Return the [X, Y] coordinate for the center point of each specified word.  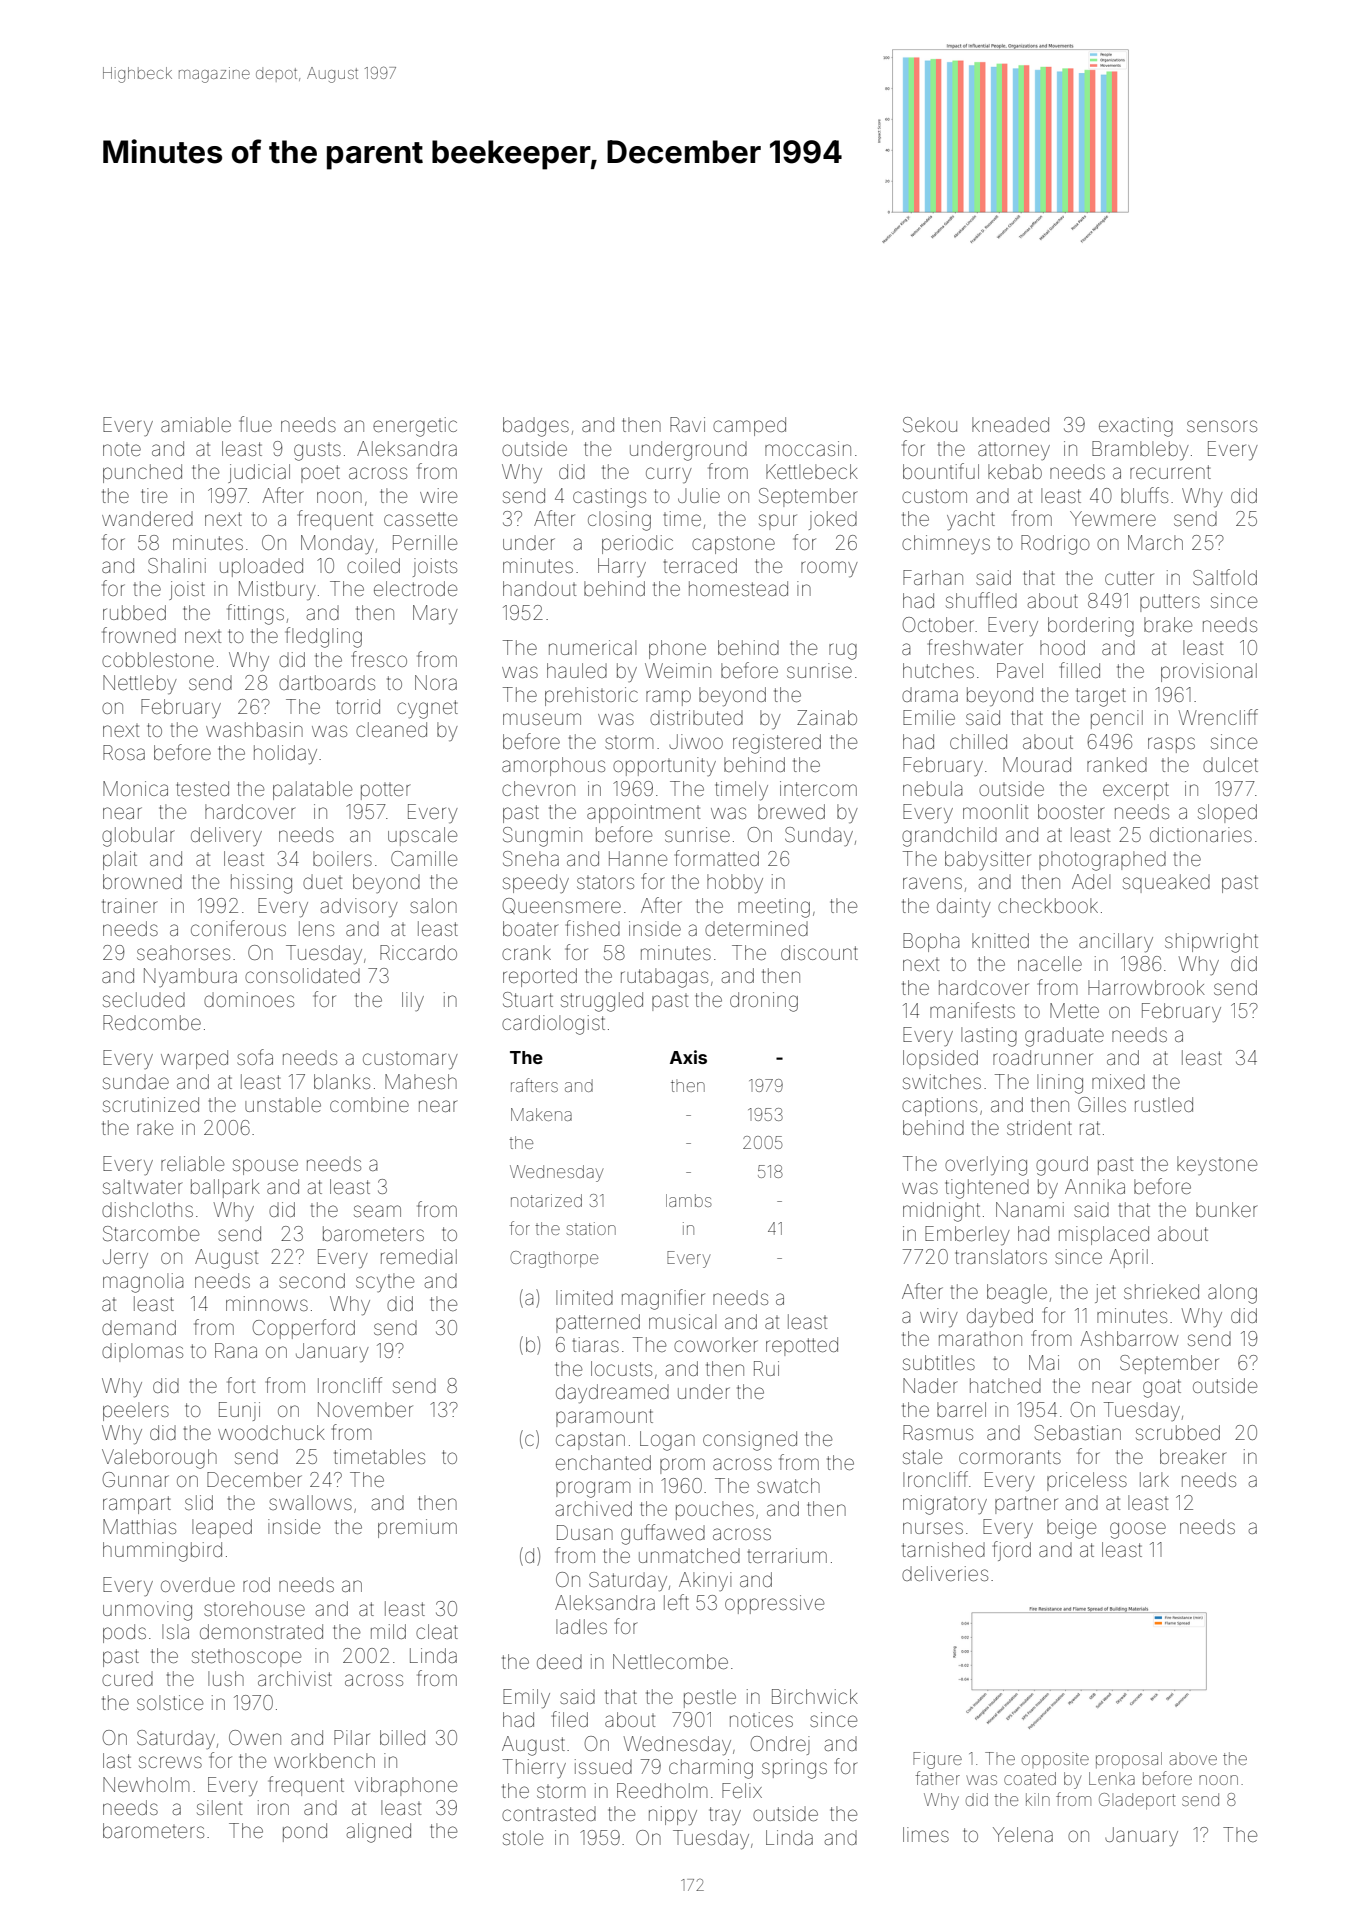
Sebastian [1077, 1432]
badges [536, 427]
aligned [379, 1833]
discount [819, 952]
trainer [130, 905]
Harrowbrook [1146, 987]
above [1193, 1760]
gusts [317, 452]
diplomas [142, 1352]
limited [584, 1297]
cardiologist [553, 1025]
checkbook [1048, 905]
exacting [1136, 427]
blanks [342, 1081]
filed [570, 1719]
